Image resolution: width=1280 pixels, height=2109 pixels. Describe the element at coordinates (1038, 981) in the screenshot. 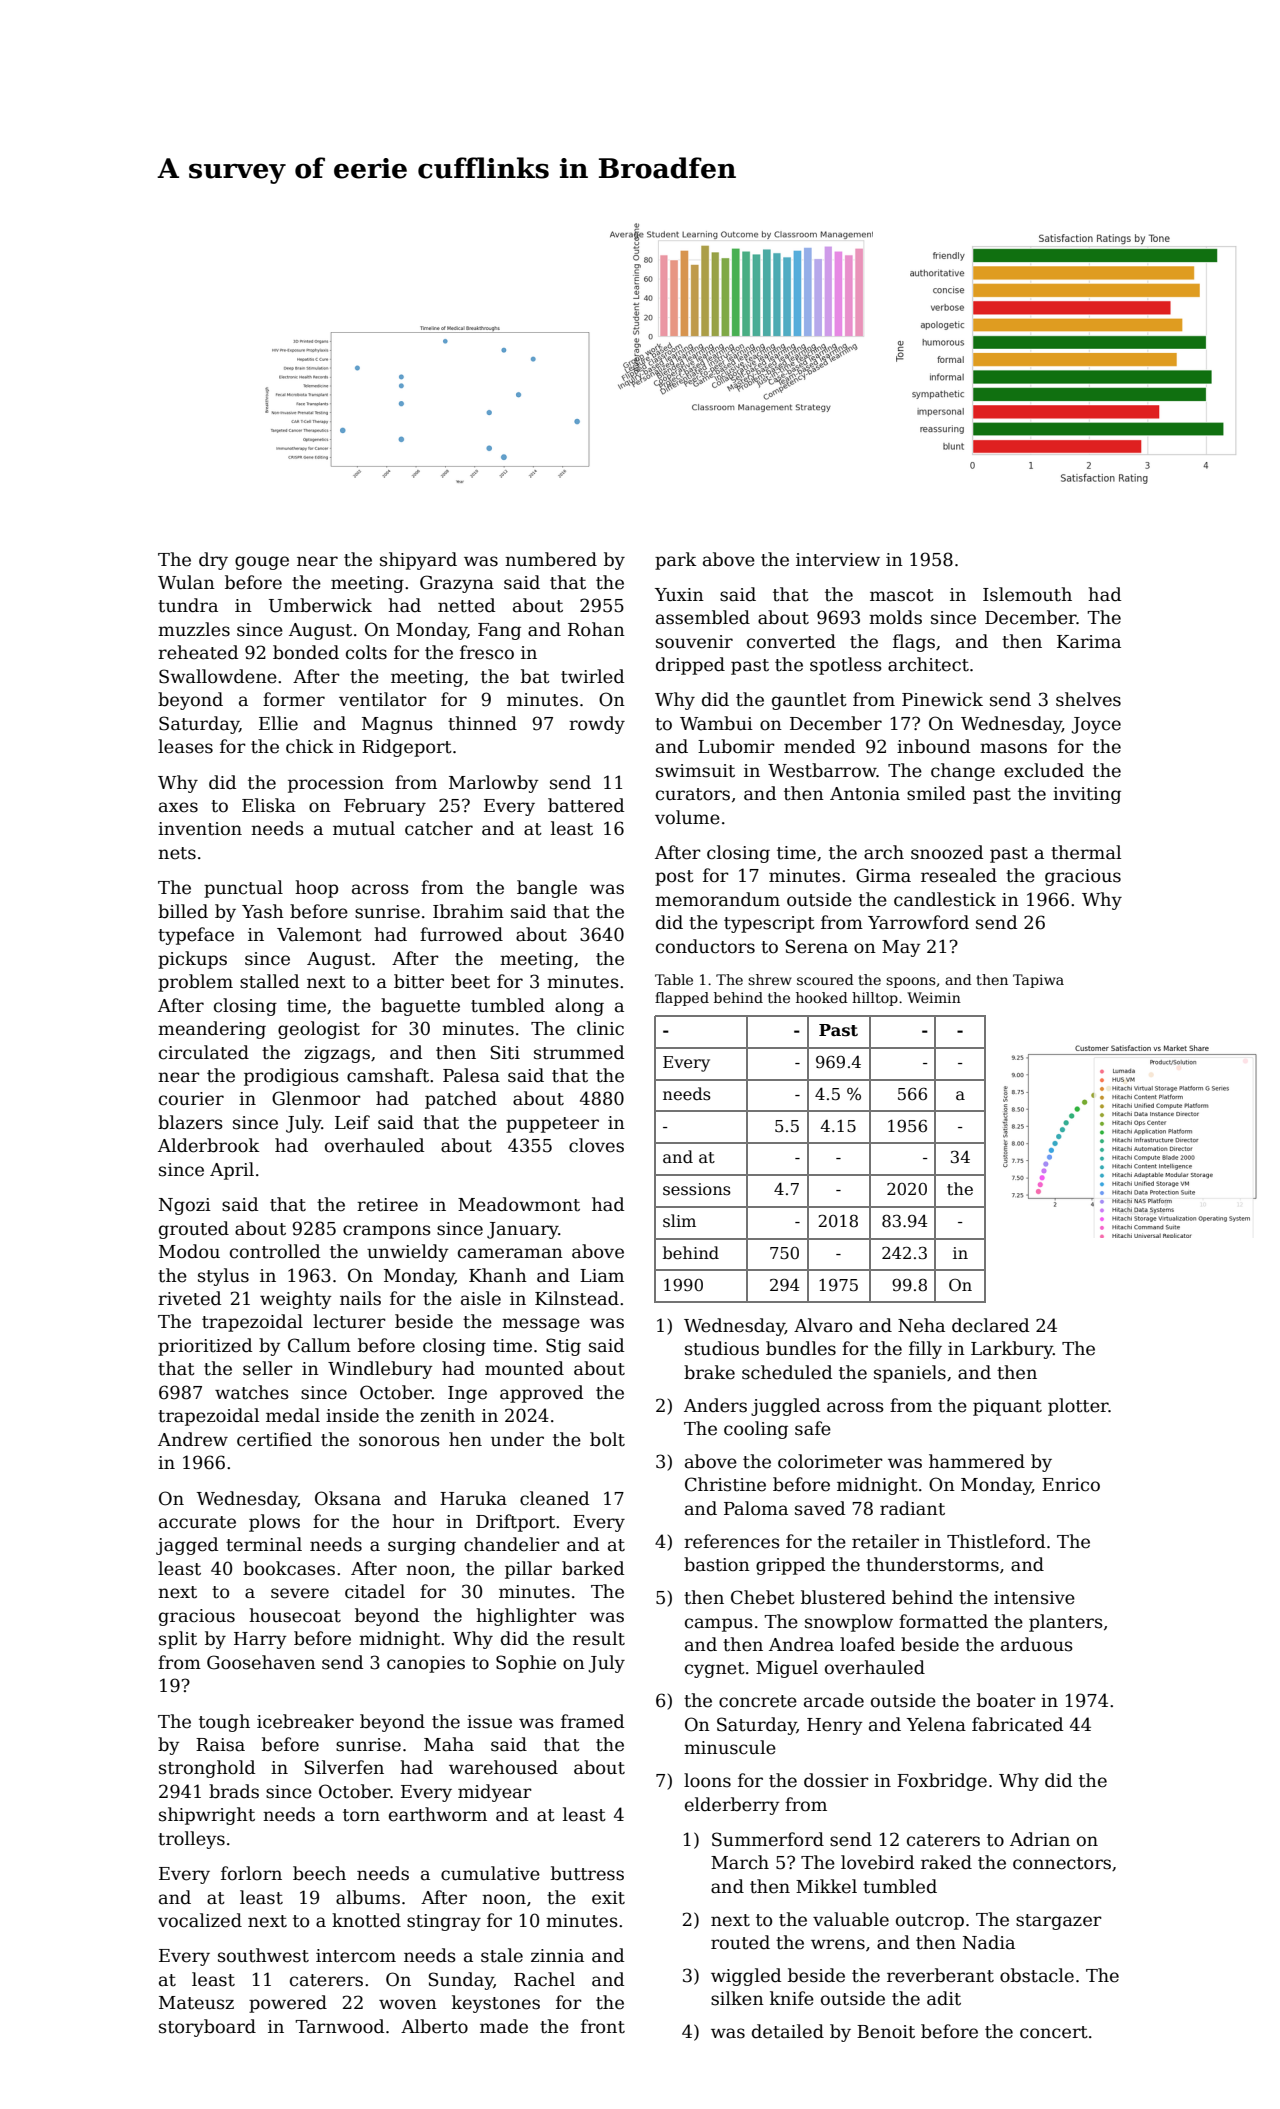

I see `Tapiwa` at that location.
